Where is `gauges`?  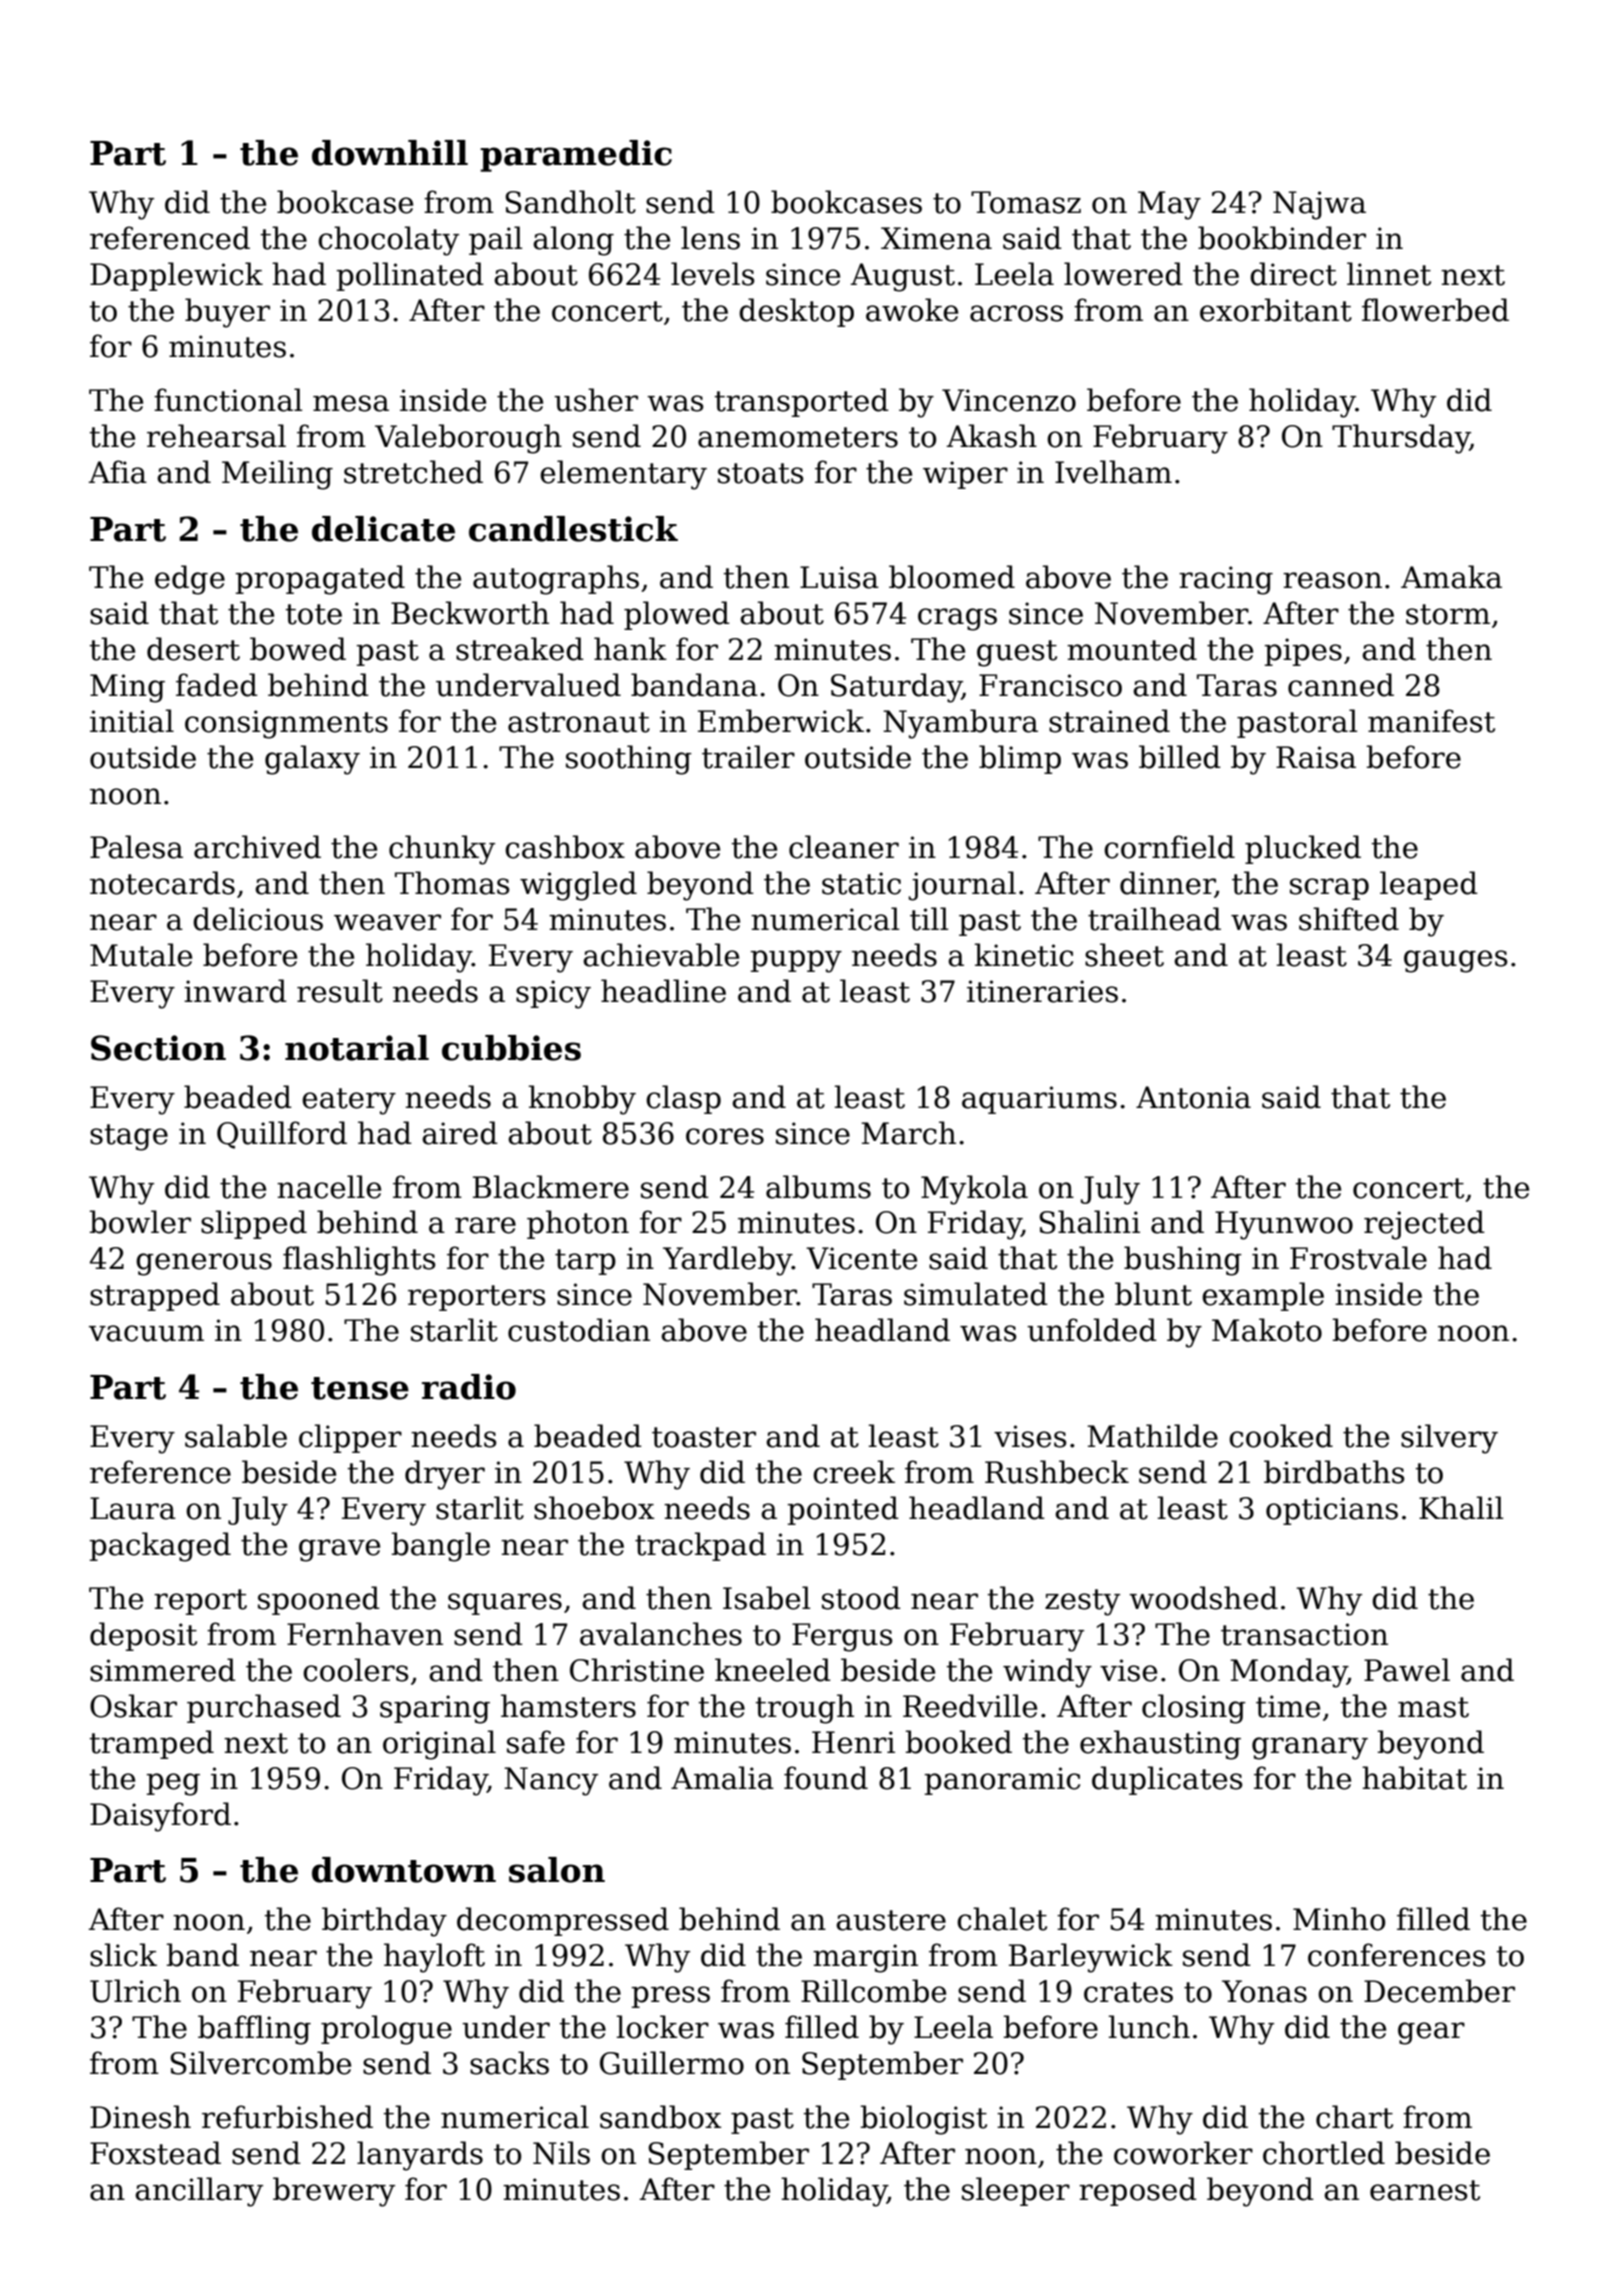 gauges is located at coordinates (1456, 961).
